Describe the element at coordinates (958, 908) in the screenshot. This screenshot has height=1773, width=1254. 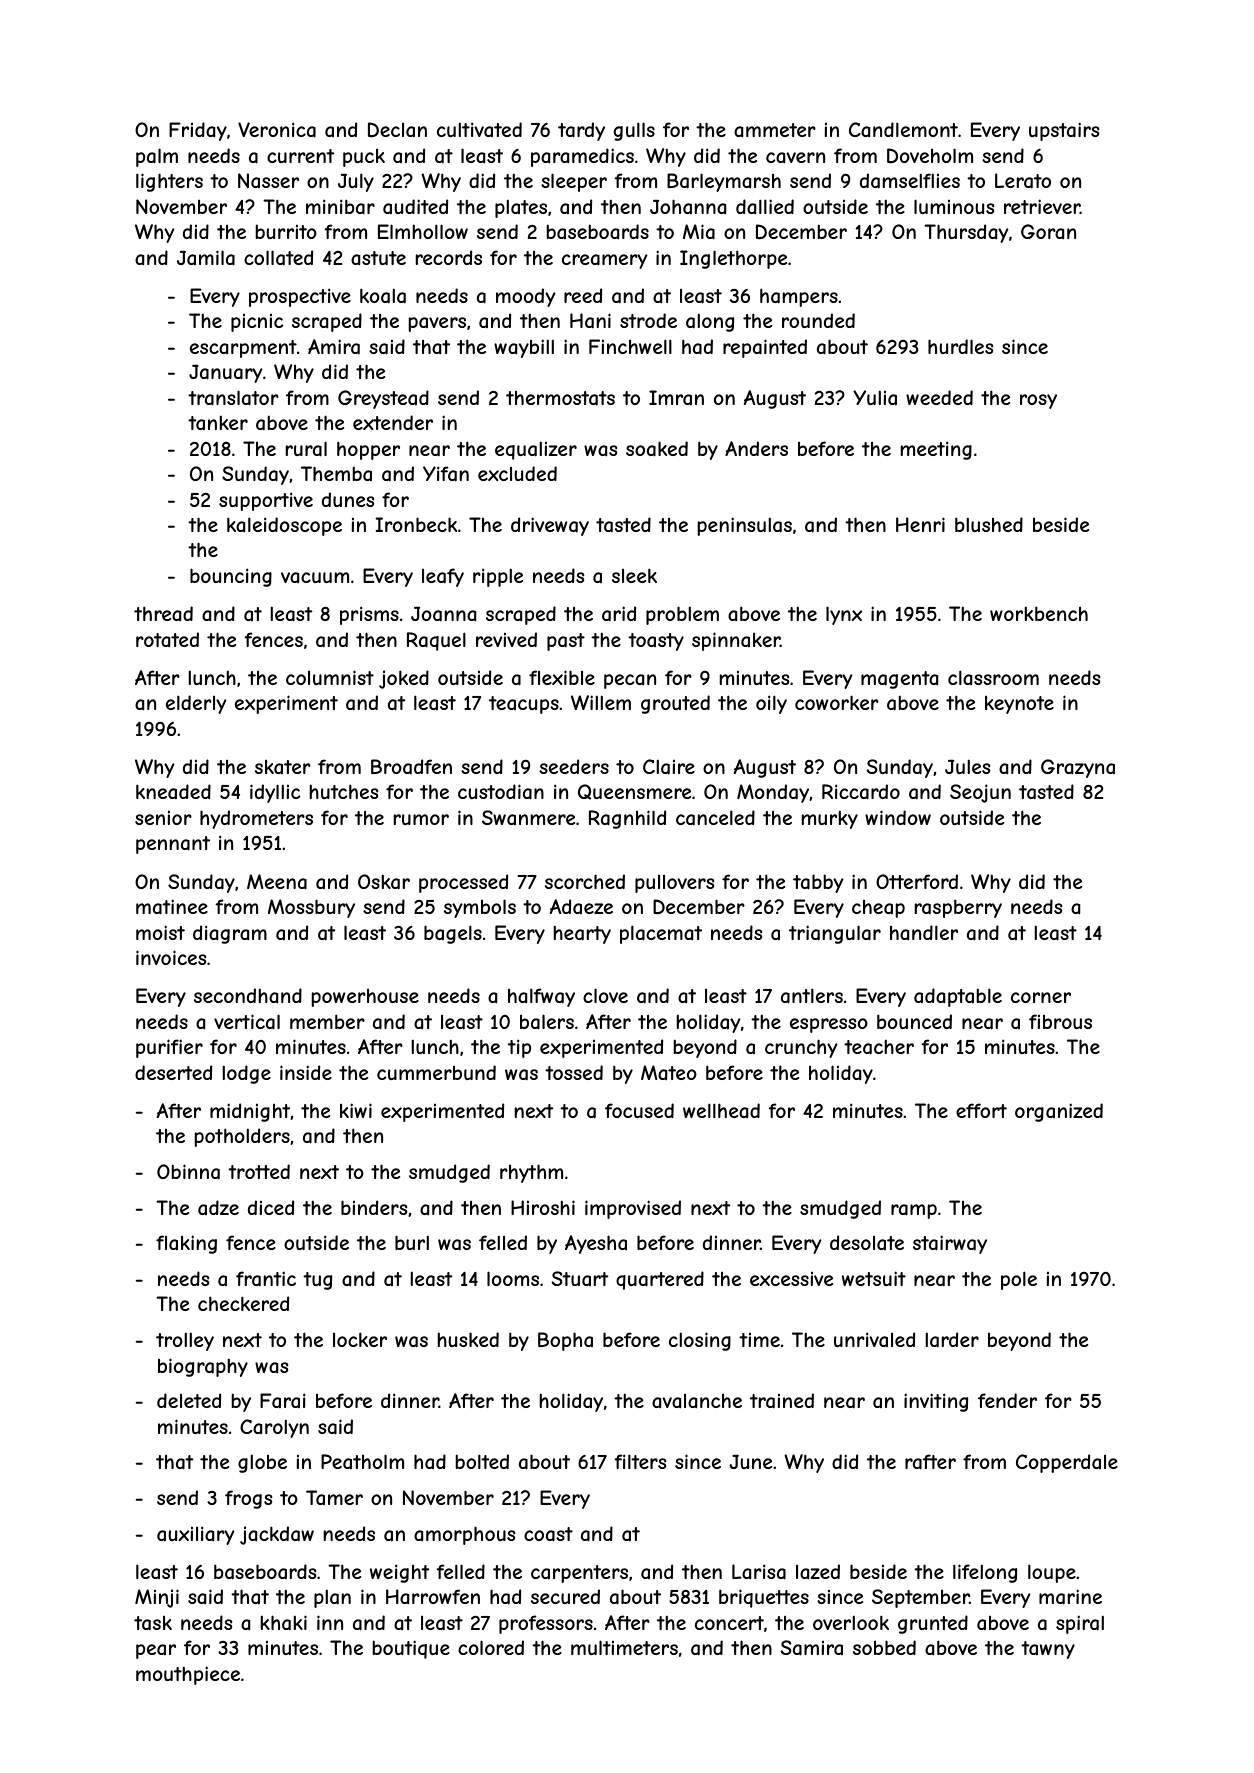
I see `raspberry` at that location.
